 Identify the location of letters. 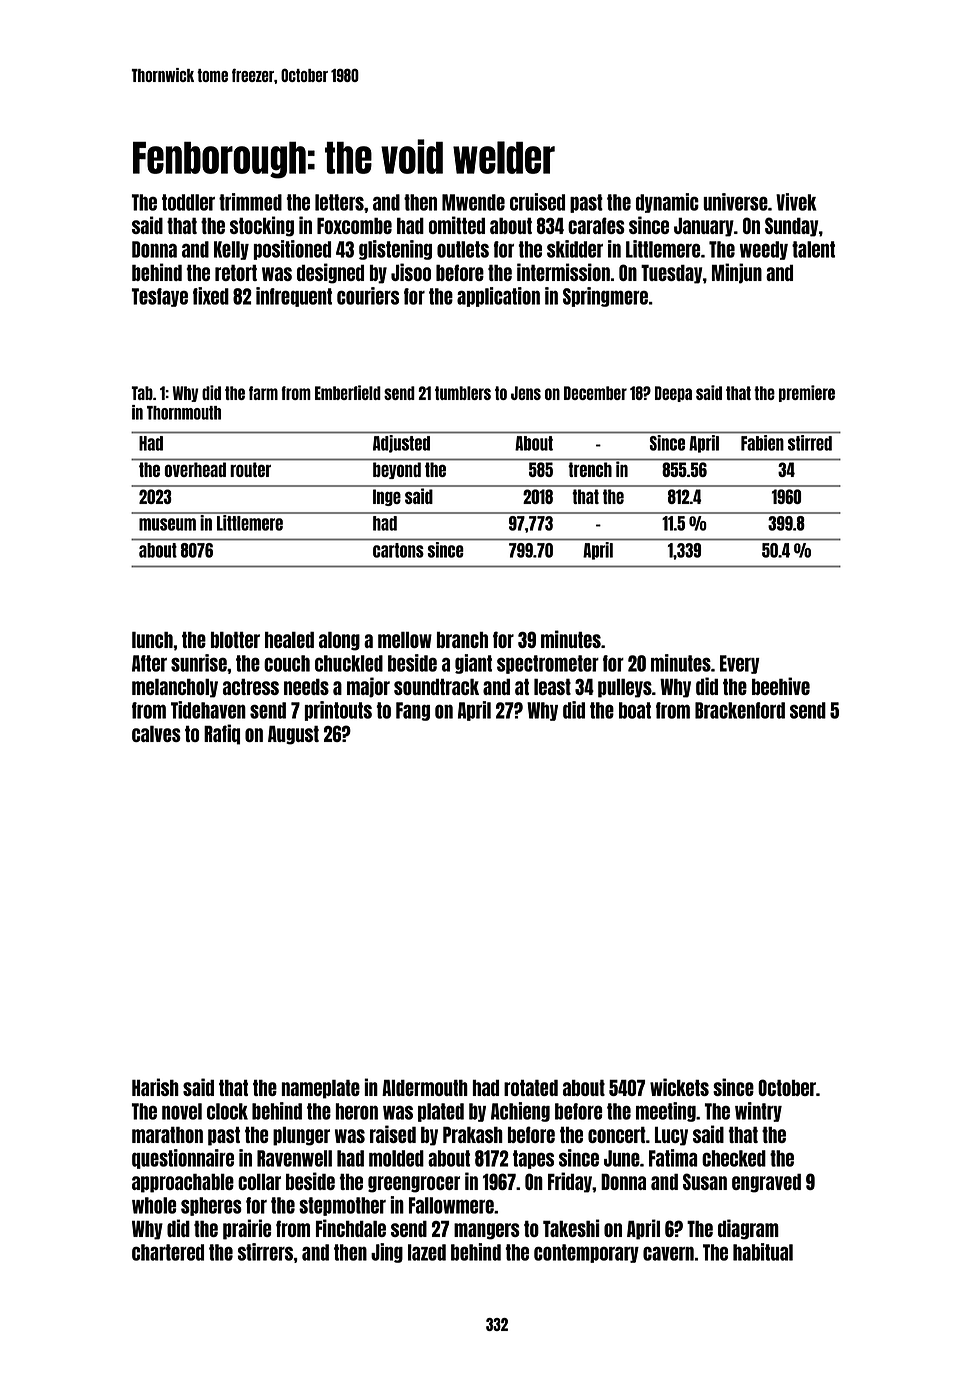
(339, 202).
